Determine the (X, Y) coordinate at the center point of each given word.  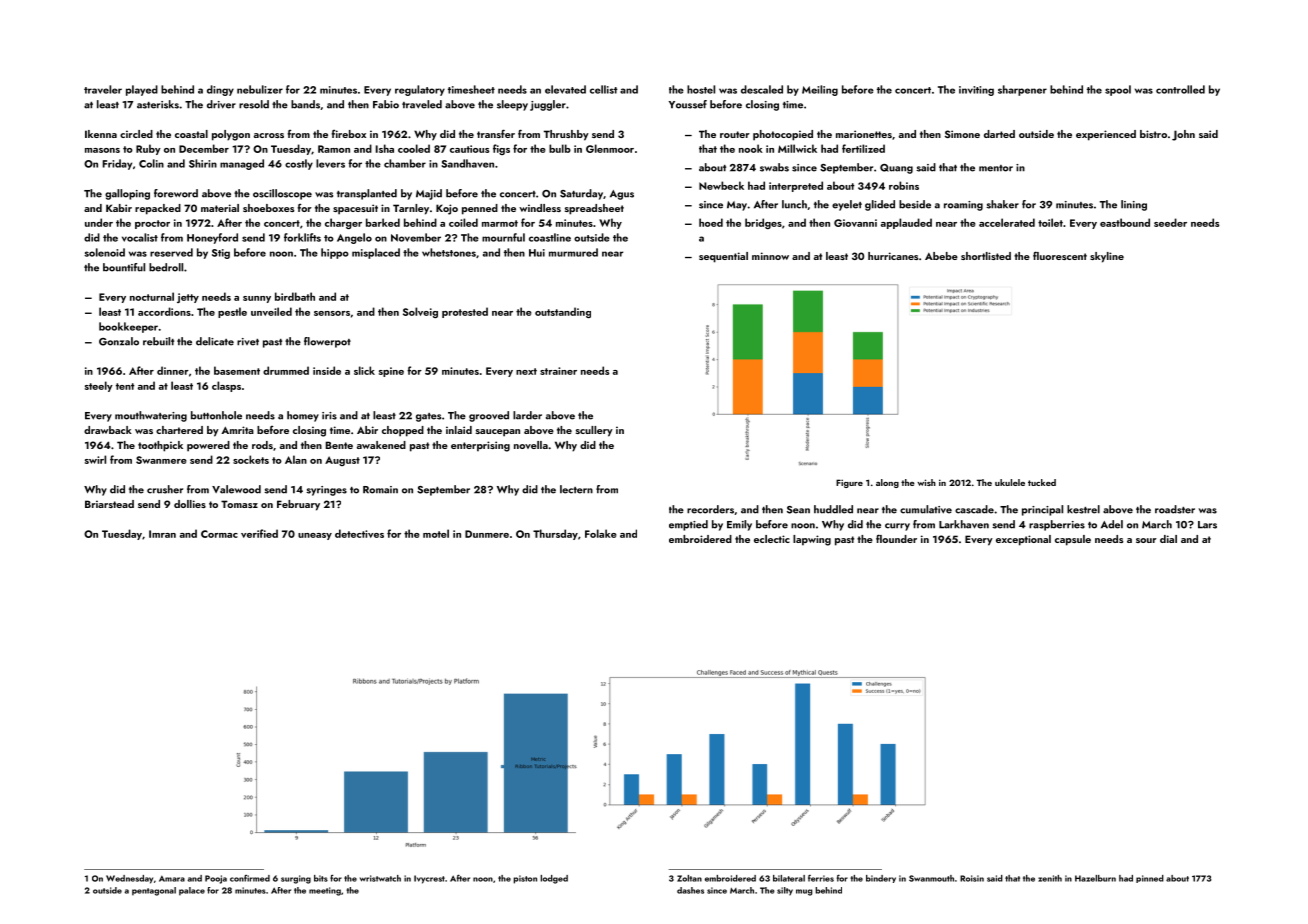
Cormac (219, 534)
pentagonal (154, 891)
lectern (576, 489)
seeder (1170, 222)
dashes (690, 890)
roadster (1175, 509)
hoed (711, 222)
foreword (176, 193)
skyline (1107, 257)
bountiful (124, 267)
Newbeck (721, 185)
